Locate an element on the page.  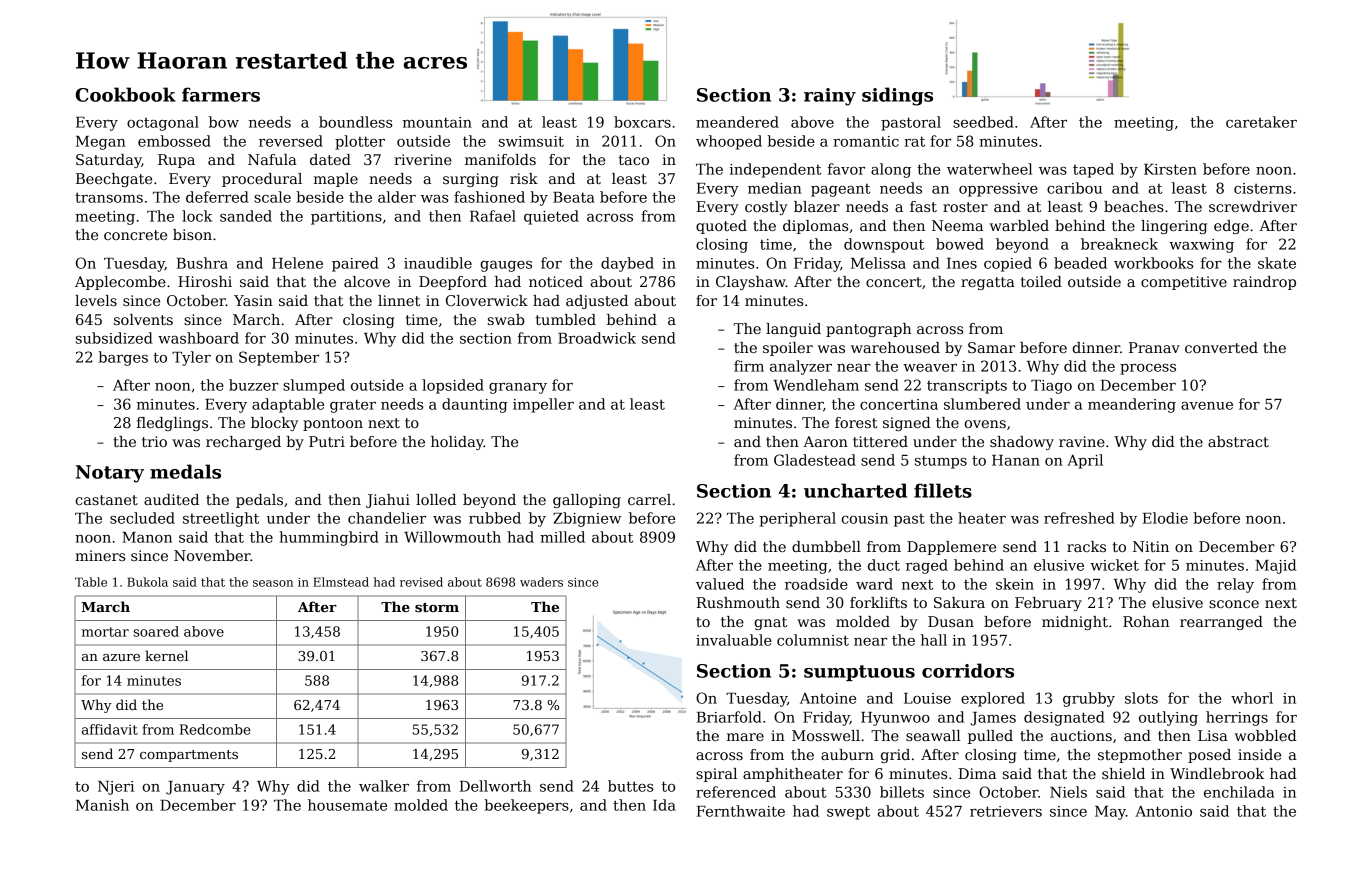
caretaker is located at coordinates (1261, 122).
